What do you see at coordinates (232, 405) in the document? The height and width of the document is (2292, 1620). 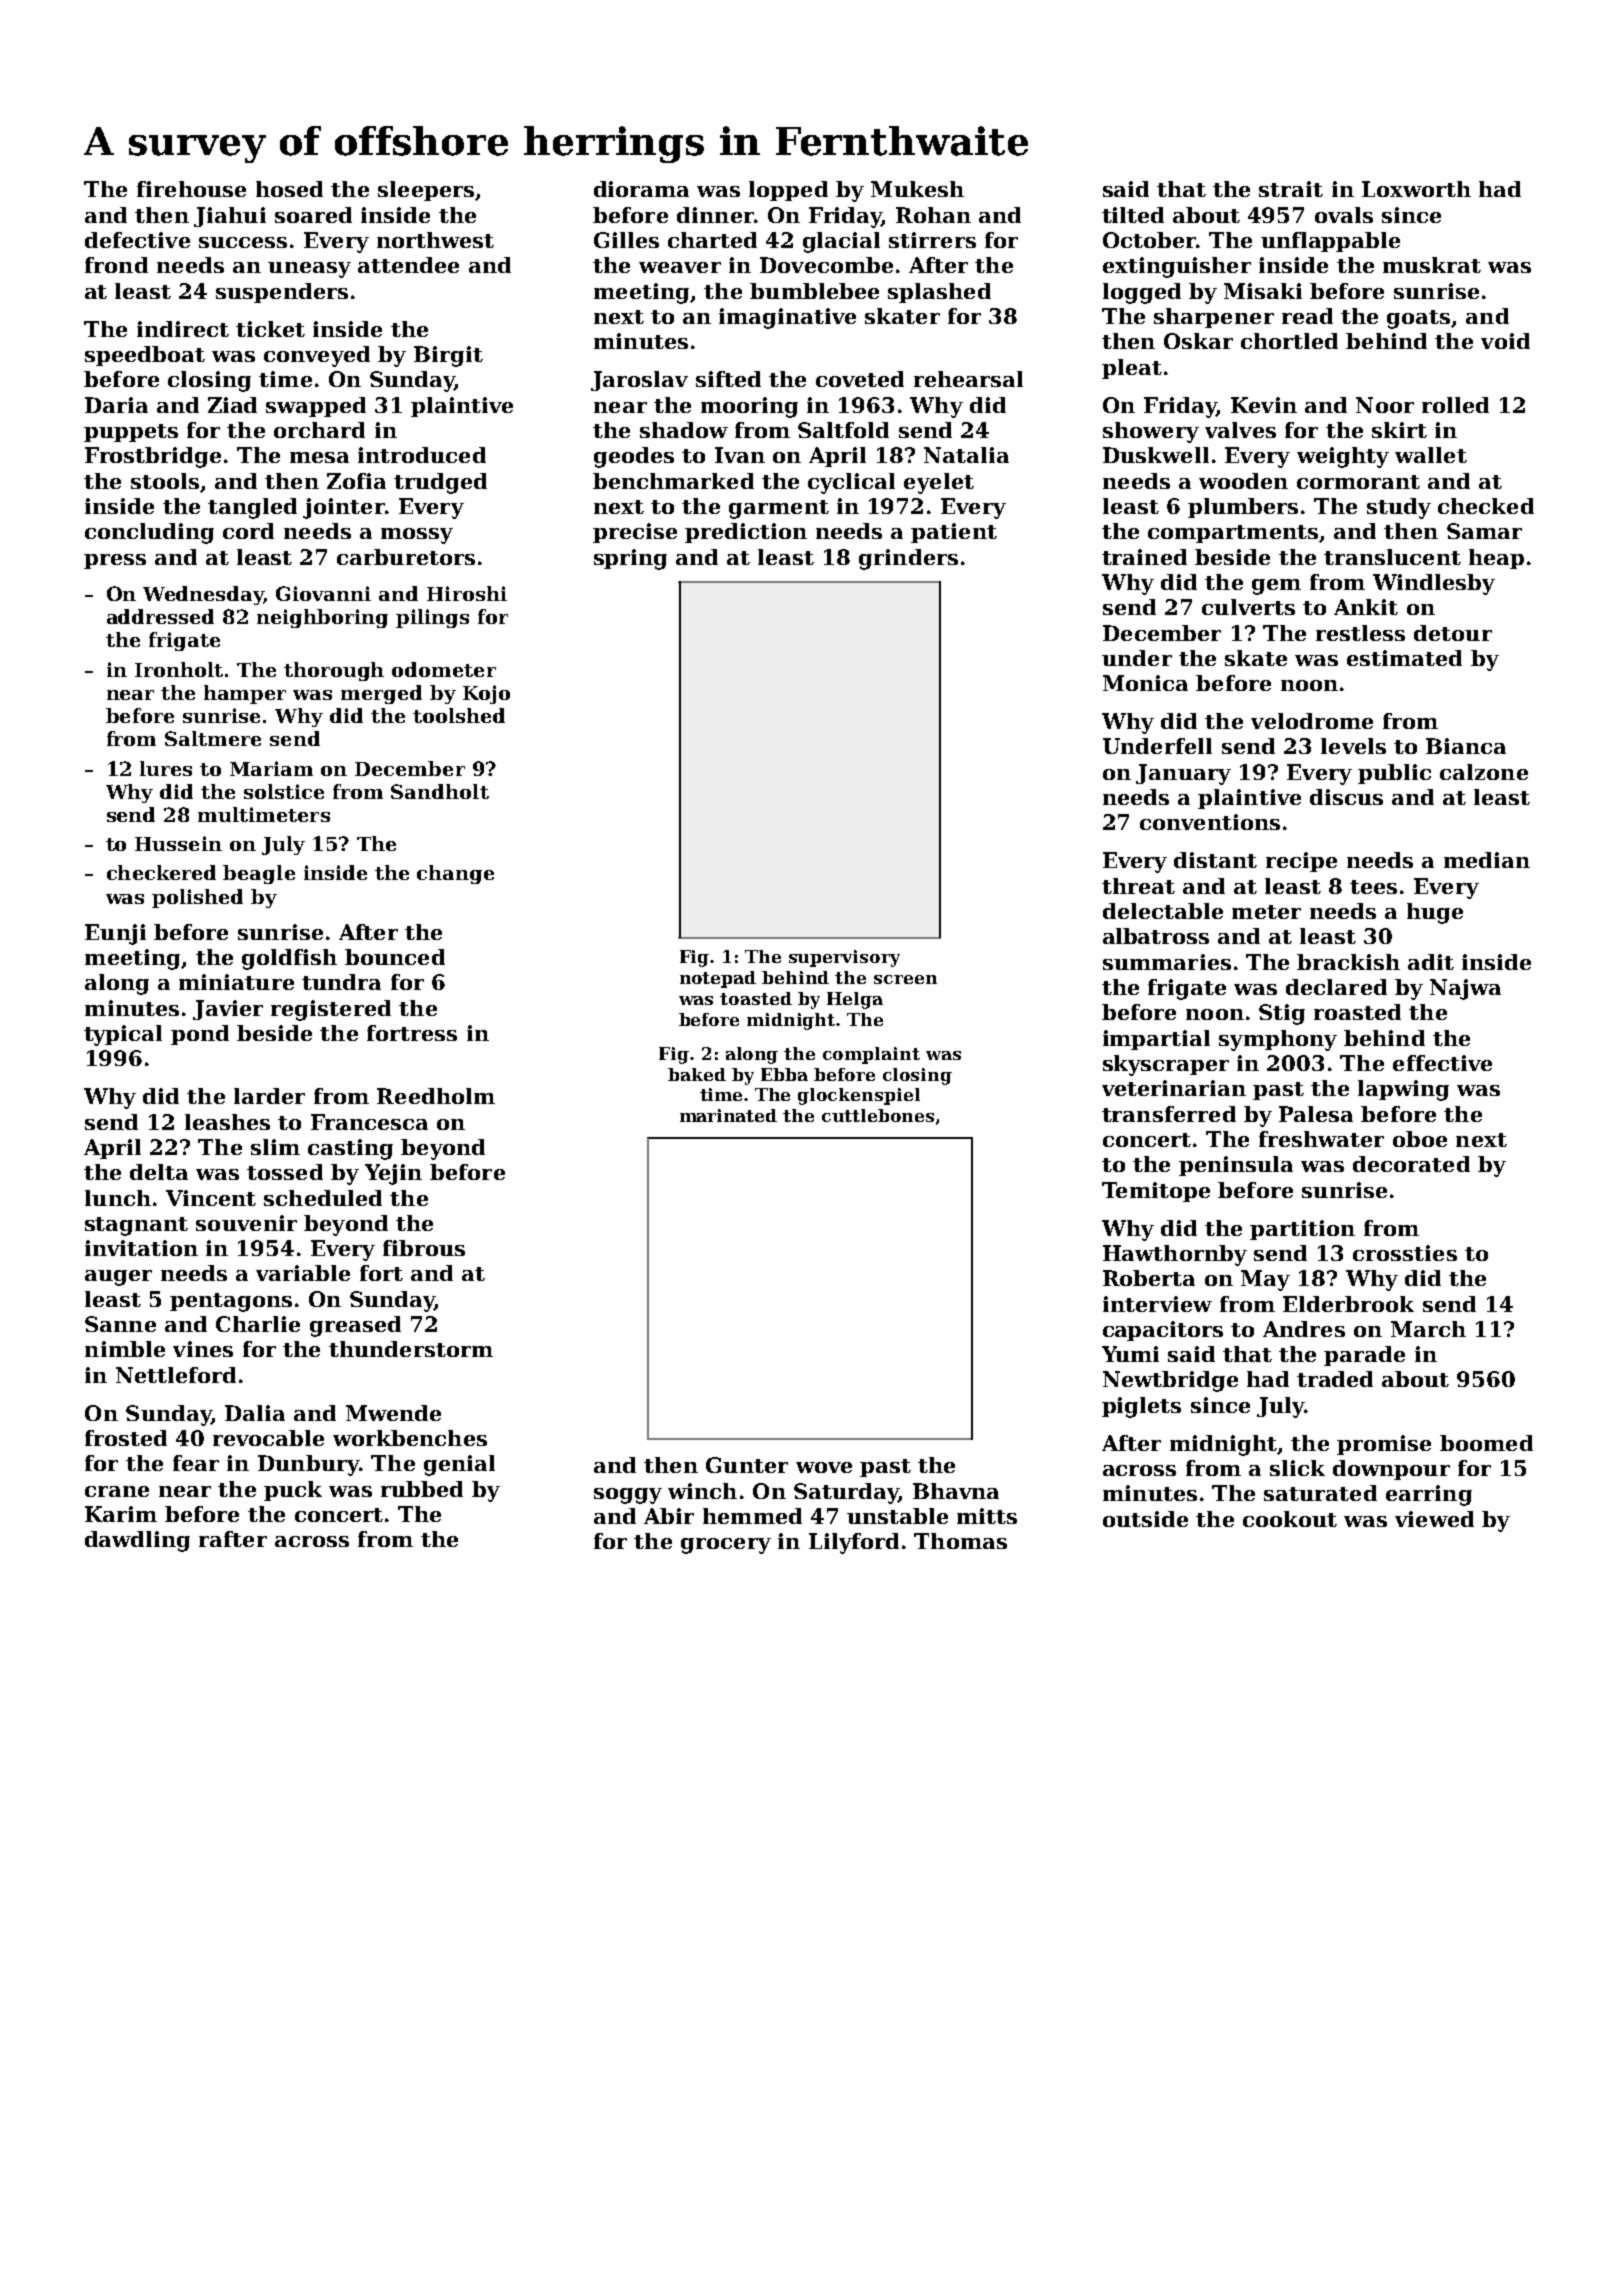 I see `Ziad` at bounding box center [232, 405].
